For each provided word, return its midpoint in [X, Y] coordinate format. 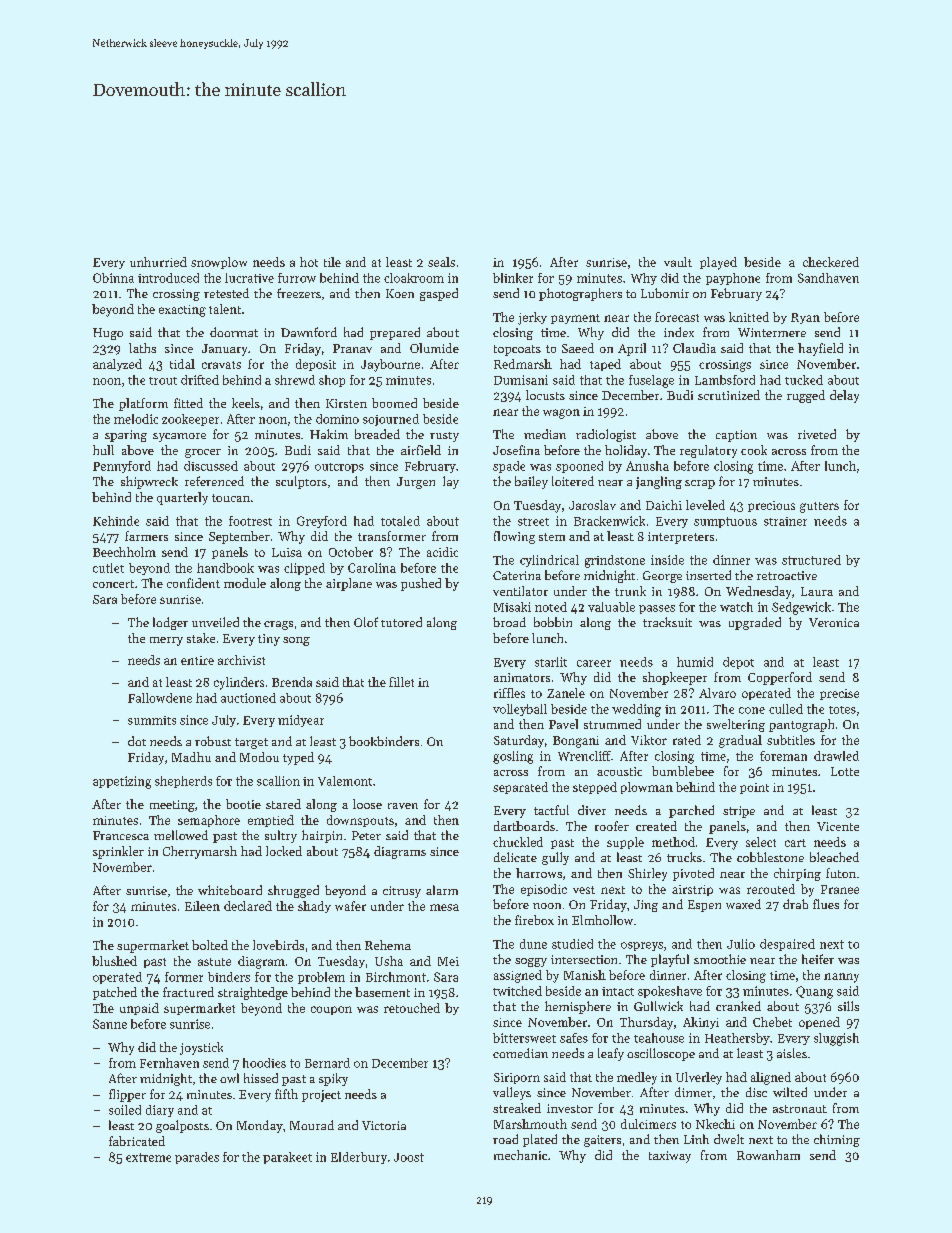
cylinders [239, 683]
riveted [817, 434]
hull [103, 450]
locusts [545, 395]
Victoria [384, 1125]
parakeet [287, 1158]
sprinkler [118, 852]
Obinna [113, 278]
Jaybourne [390, 365]
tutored [401, 622]
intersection [584, 959]
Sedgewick [801, 608]
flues [826, 904]
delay [844, 396]
